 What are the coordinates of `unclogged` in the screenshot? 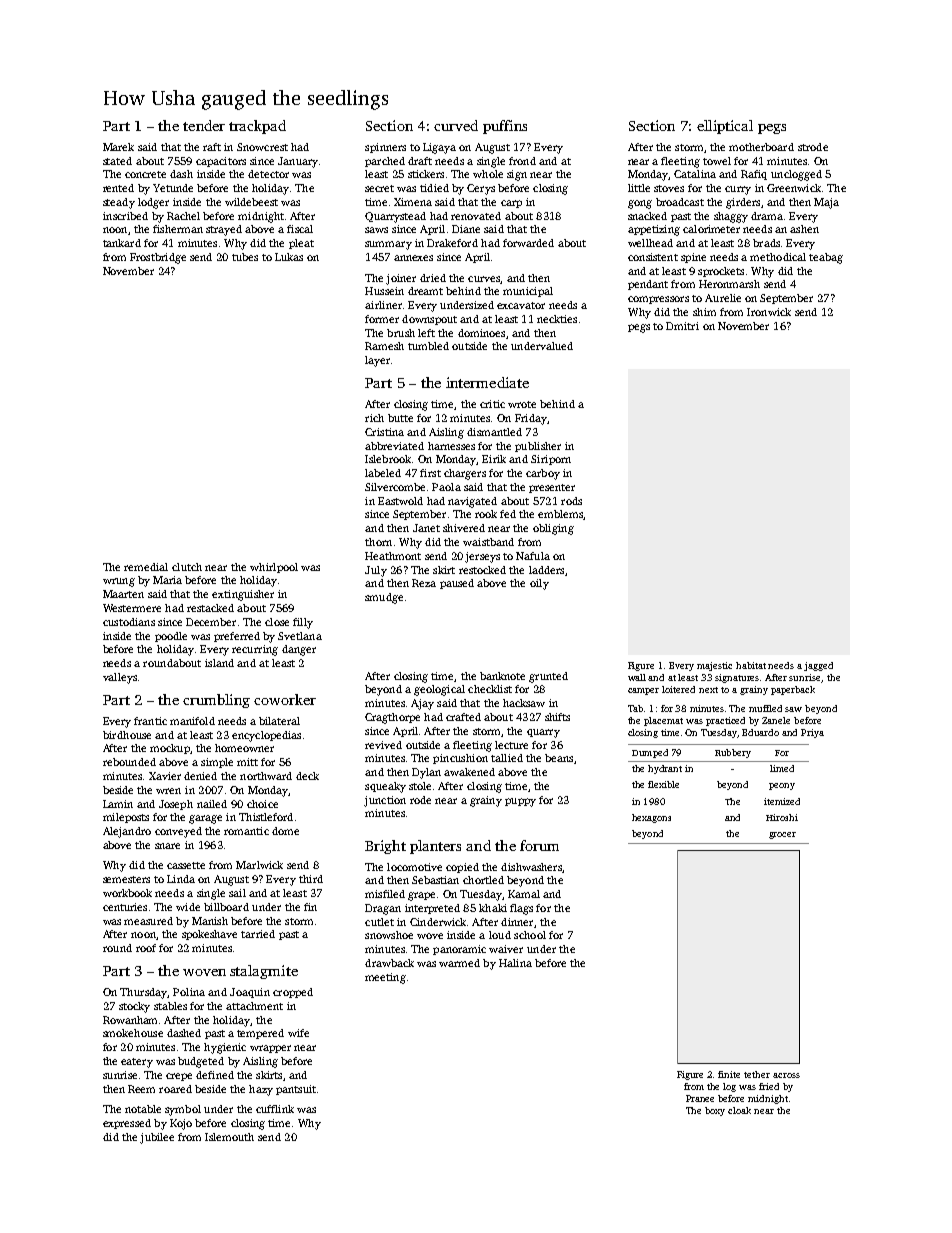 It's located at (796, 175).
